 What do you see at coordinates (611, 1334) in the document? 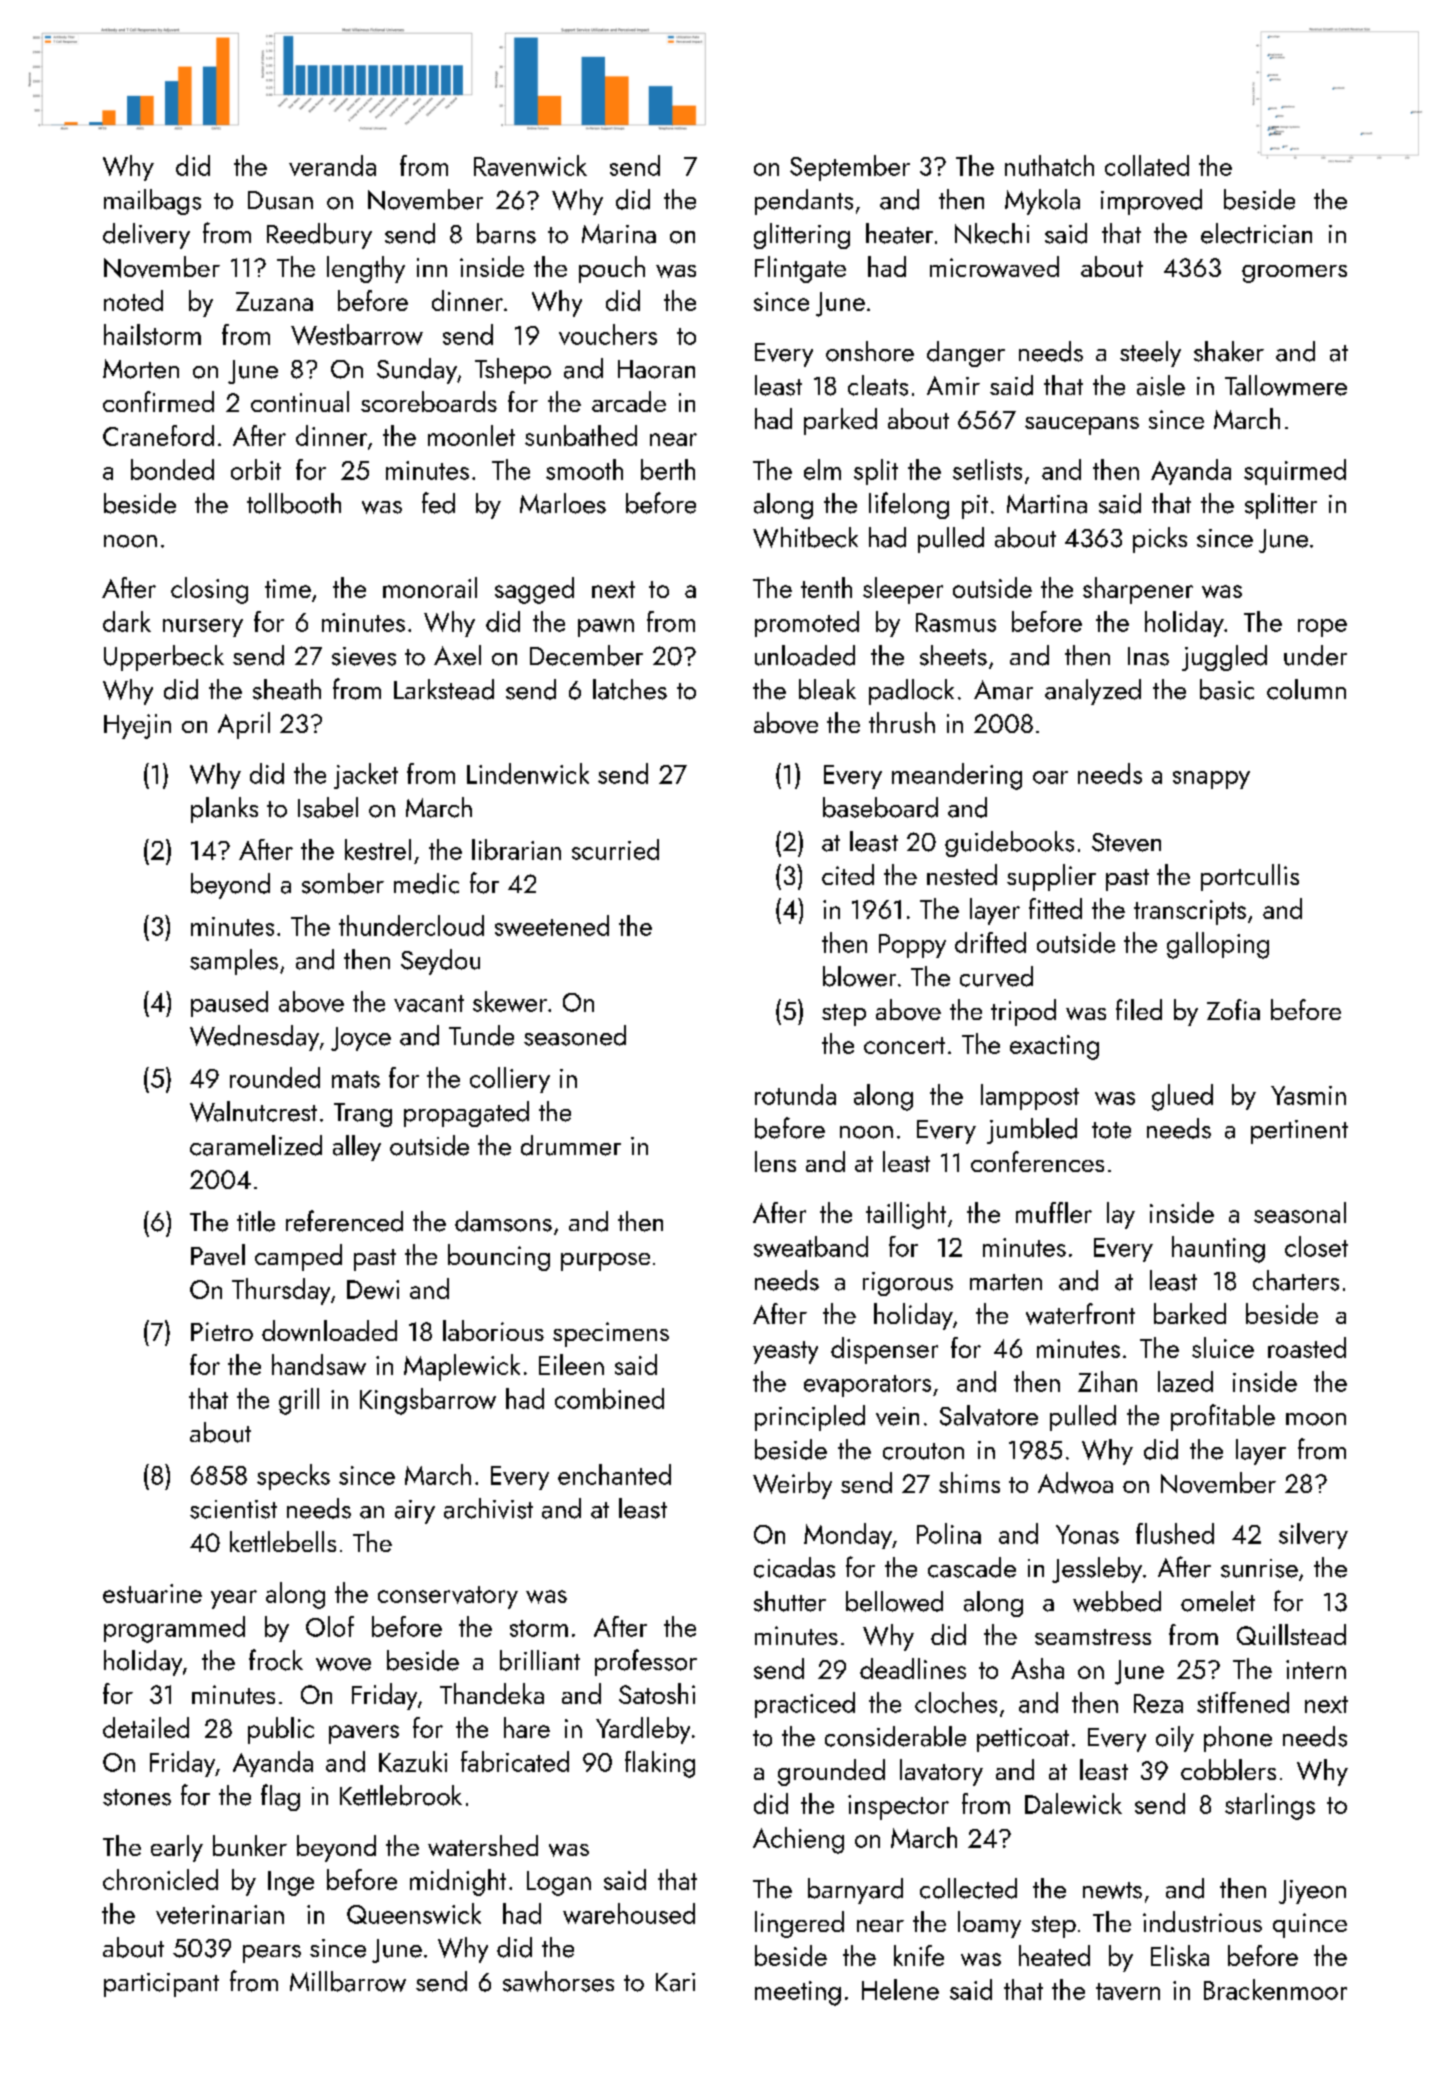
I see `specimens` at bounding box center [611, 1334].
